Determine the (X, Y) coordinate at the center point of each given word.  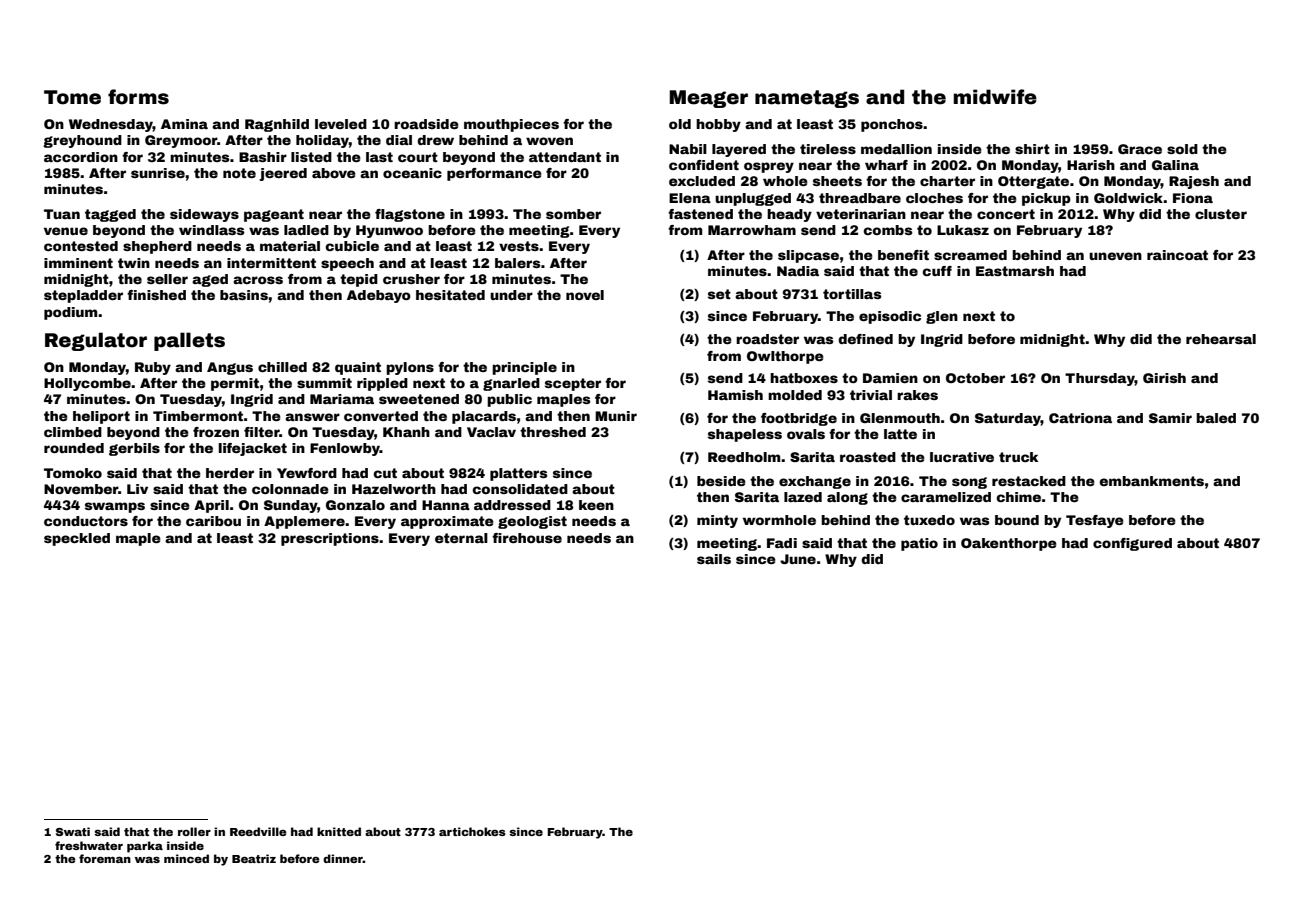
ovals (806, 434)
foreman (105, 858)
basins (244, 295)
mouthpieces (511, 125)
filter (262, 432)
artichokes (472, 831)
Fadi (782, 543)
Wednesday (111, 125)
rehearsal (1221, 339)
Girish (1164, 378)
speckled (77, 539)
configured (1132, 544)
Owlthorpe (785, 357)
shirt (1032, 149)
